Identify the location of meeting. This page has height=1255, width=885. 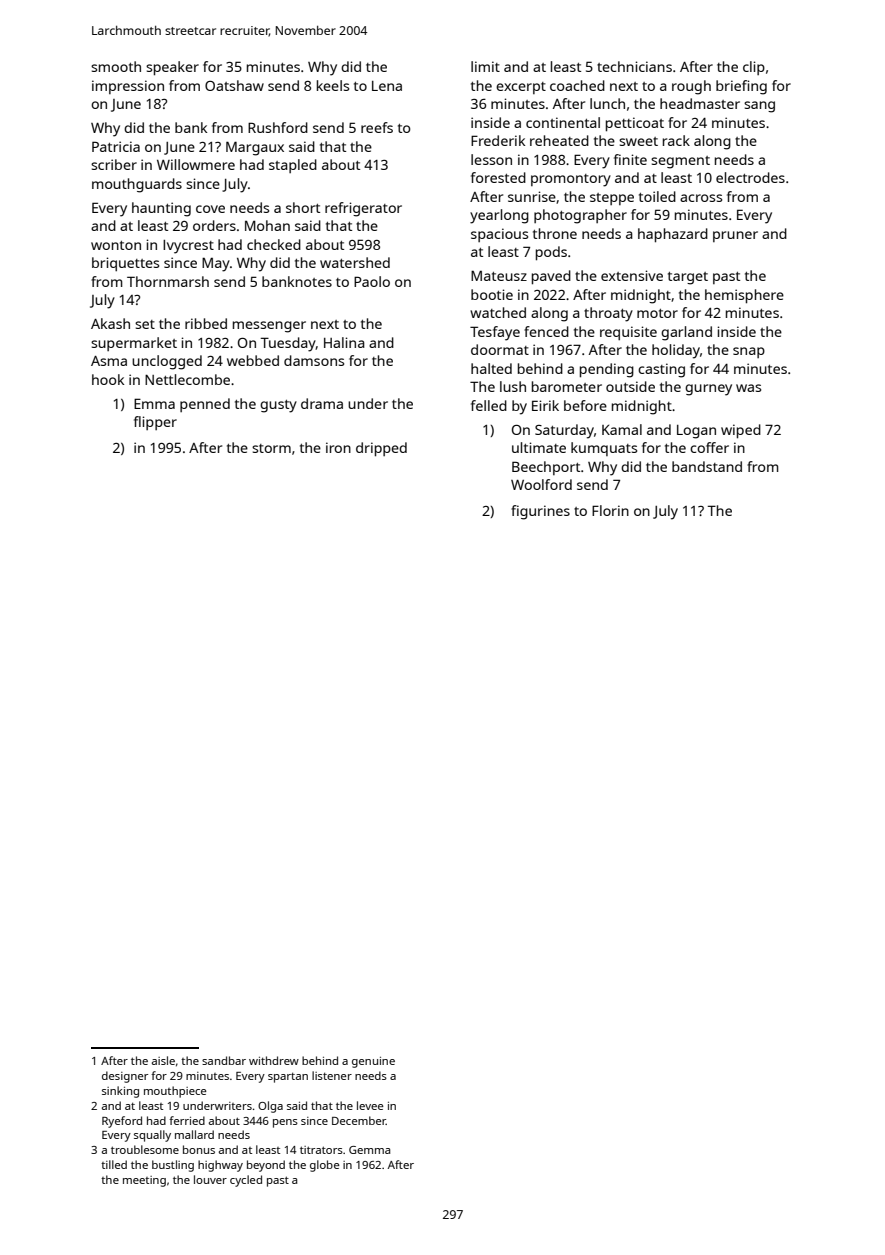
(144, 1181).
